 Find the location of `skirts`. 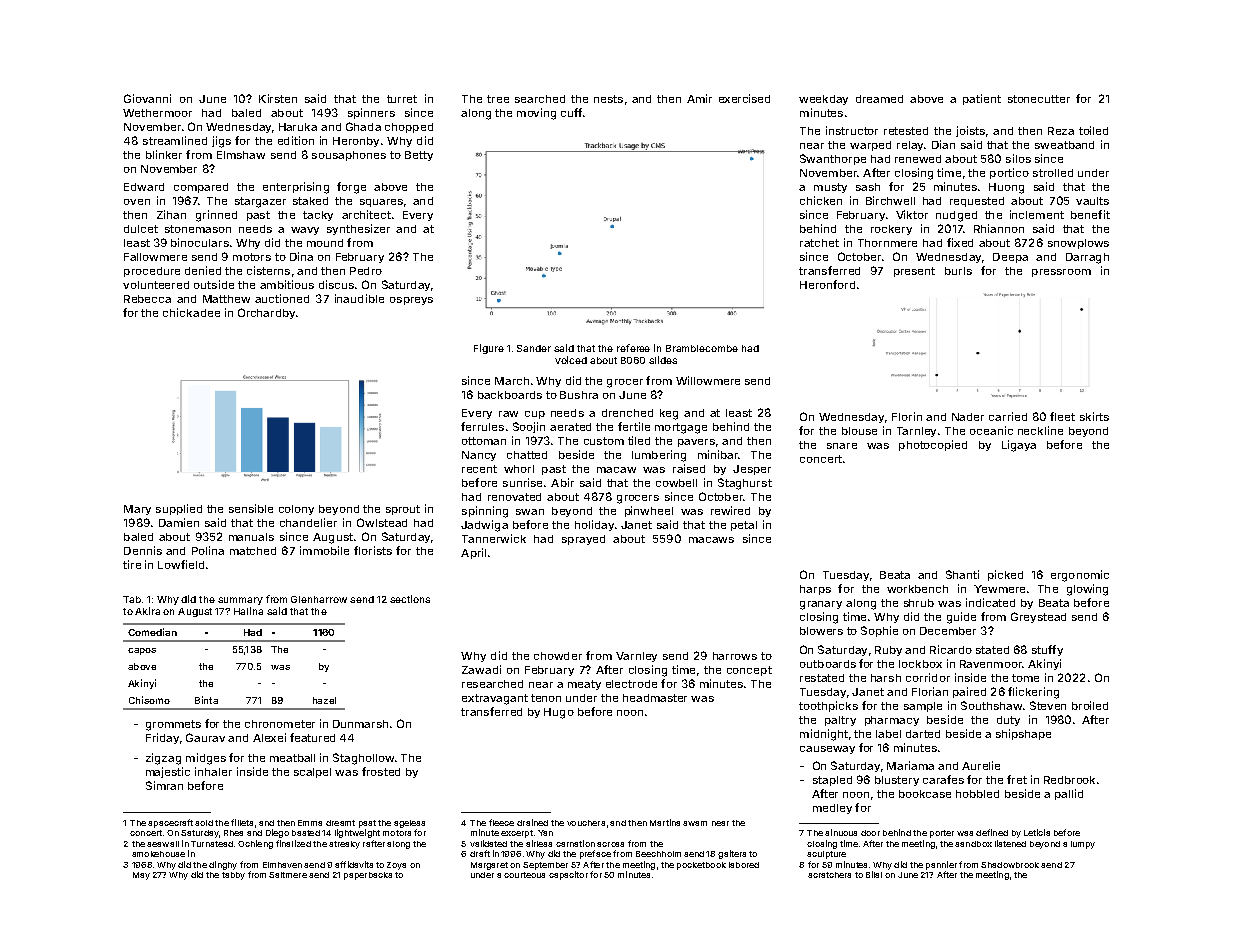

skirts is located at coordinates (1094, 416).
